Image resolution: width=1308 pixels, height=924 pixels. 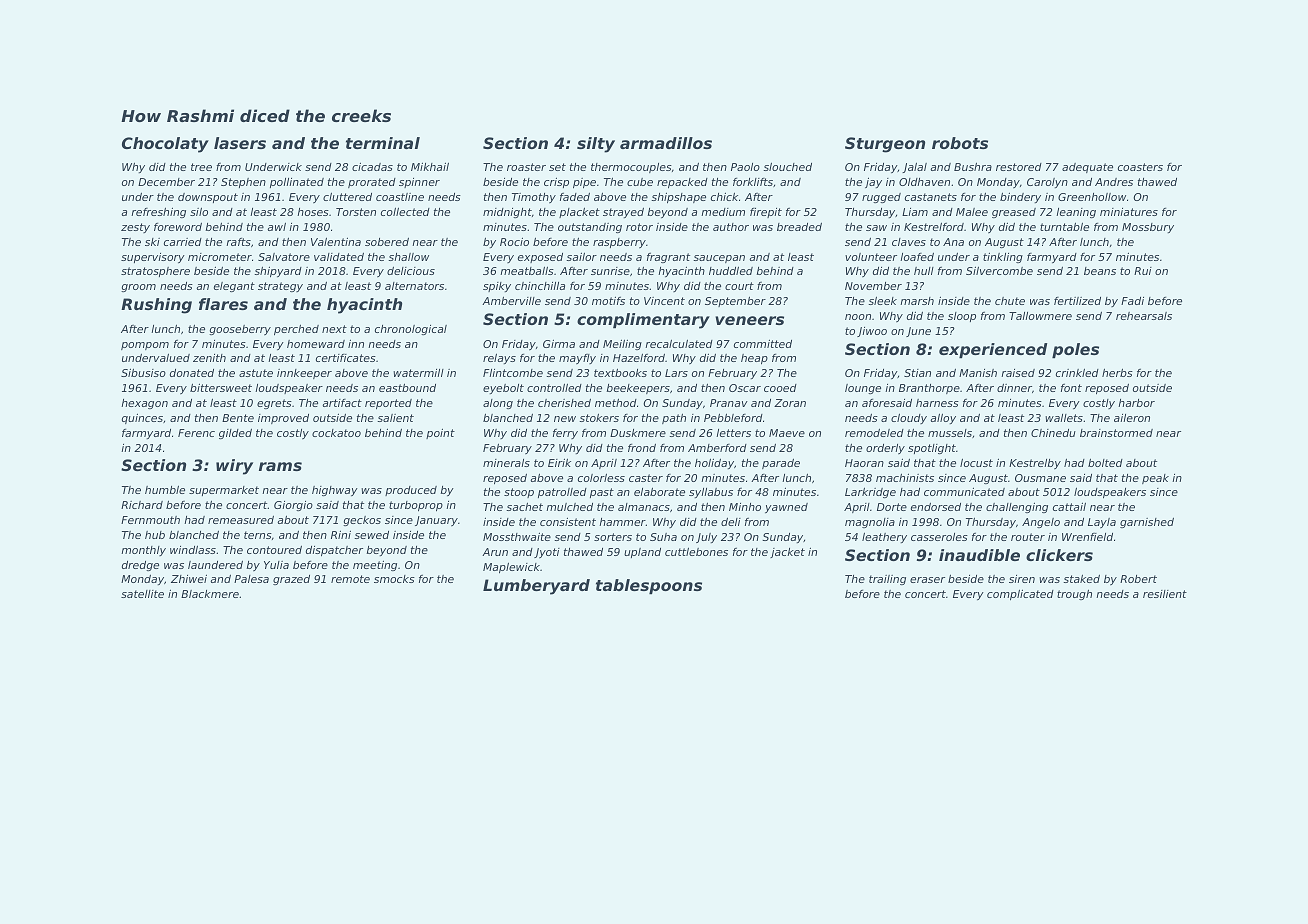 What do you see at coordinates (706, 538) in the image?
I see `July` at bounding box center [706, 538].
